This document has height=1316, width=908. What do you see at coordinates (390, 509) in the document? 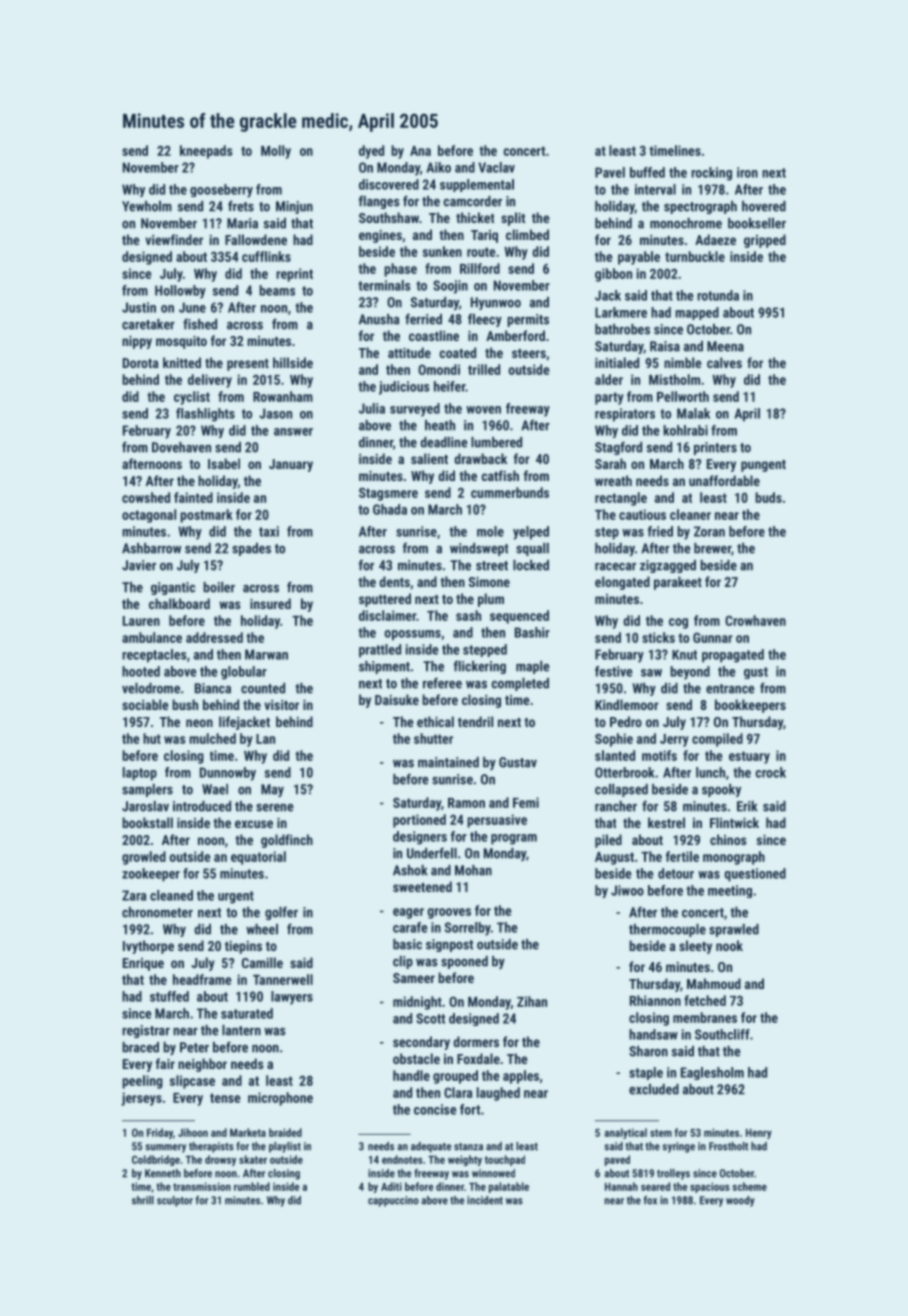
I see `Ghada` at bounding box center [390, 509].
